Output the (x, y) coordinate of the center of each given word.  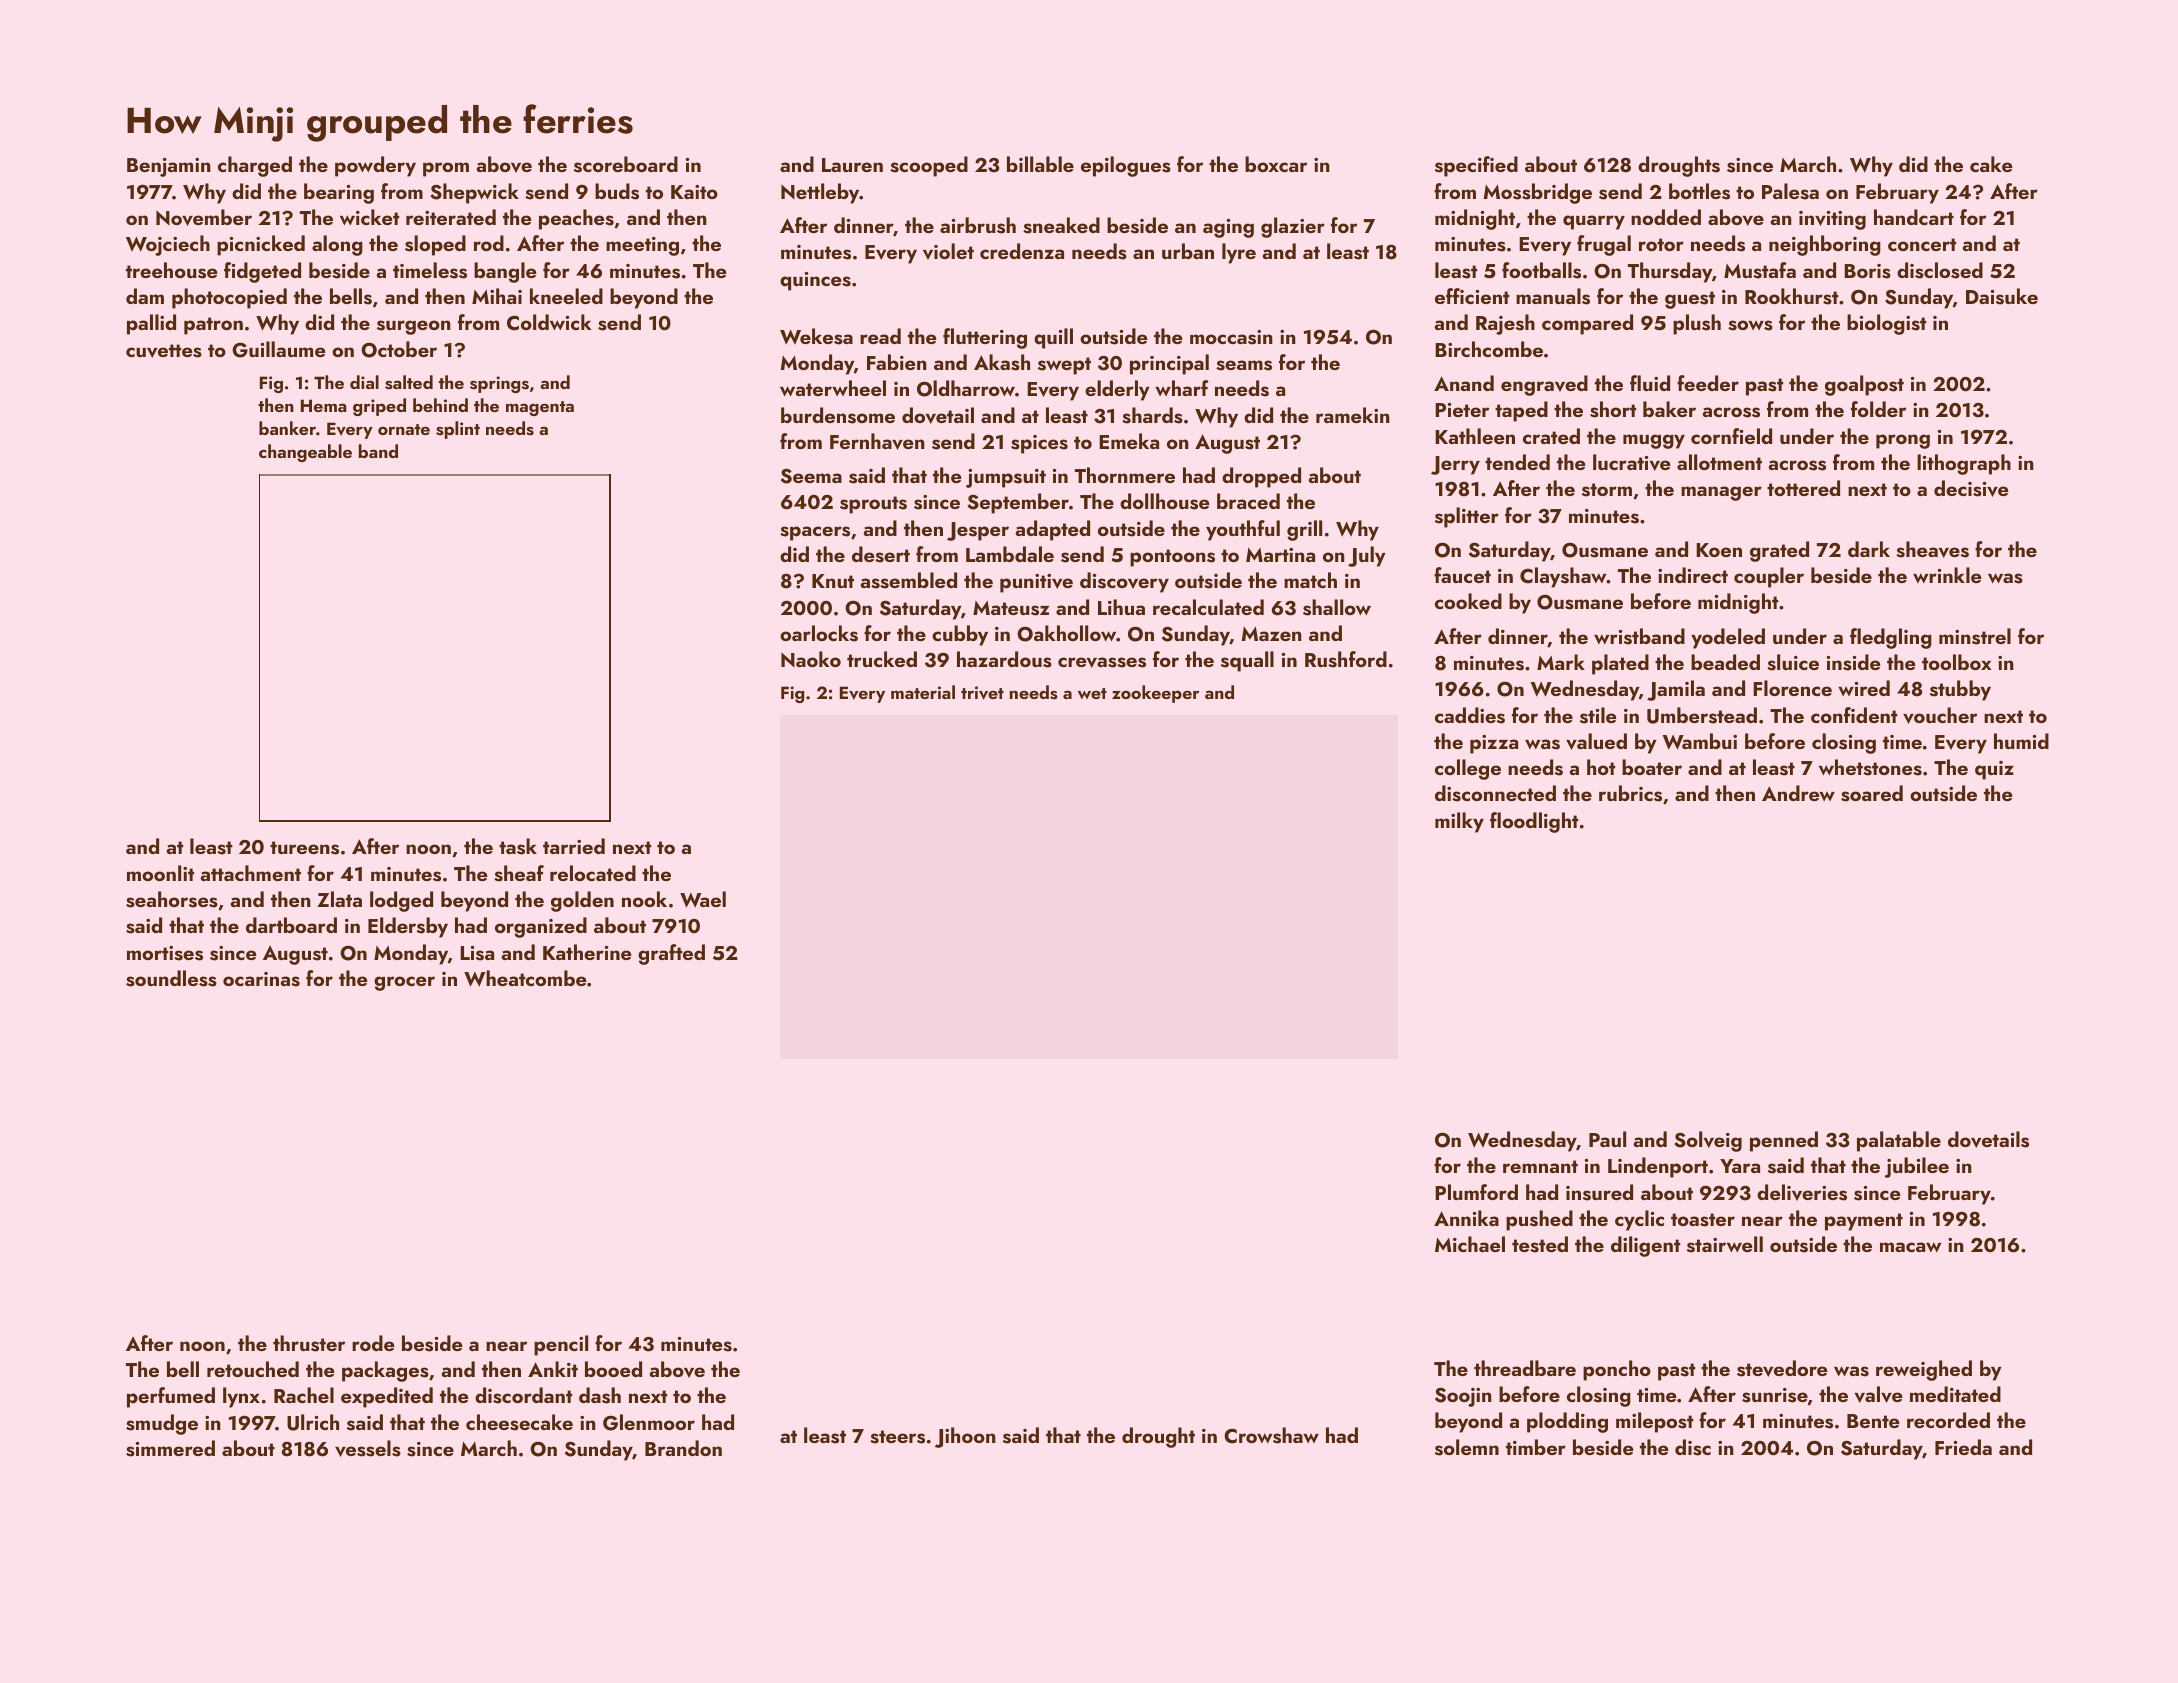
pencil (561, 1345)
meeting (642, 246)
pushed (1539, 1220)
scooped (929, 166)
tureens (304, 848)
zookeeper (1155, 694)
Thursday (1670, 272)
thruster (309, 1343)
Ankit (553, 1369)
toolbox (1956, 662)
